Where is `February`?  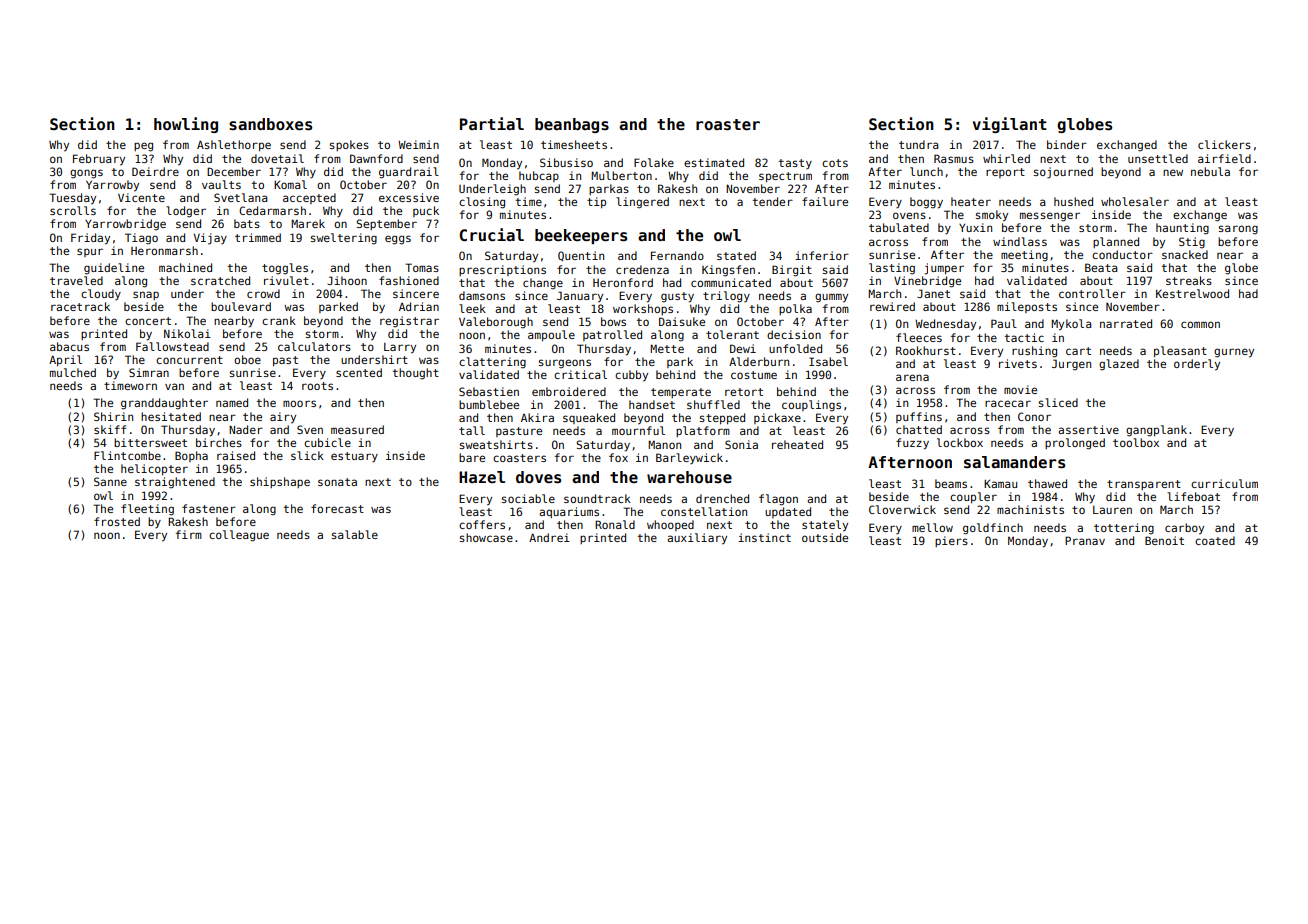 February is located at coordinates (99, 160).
